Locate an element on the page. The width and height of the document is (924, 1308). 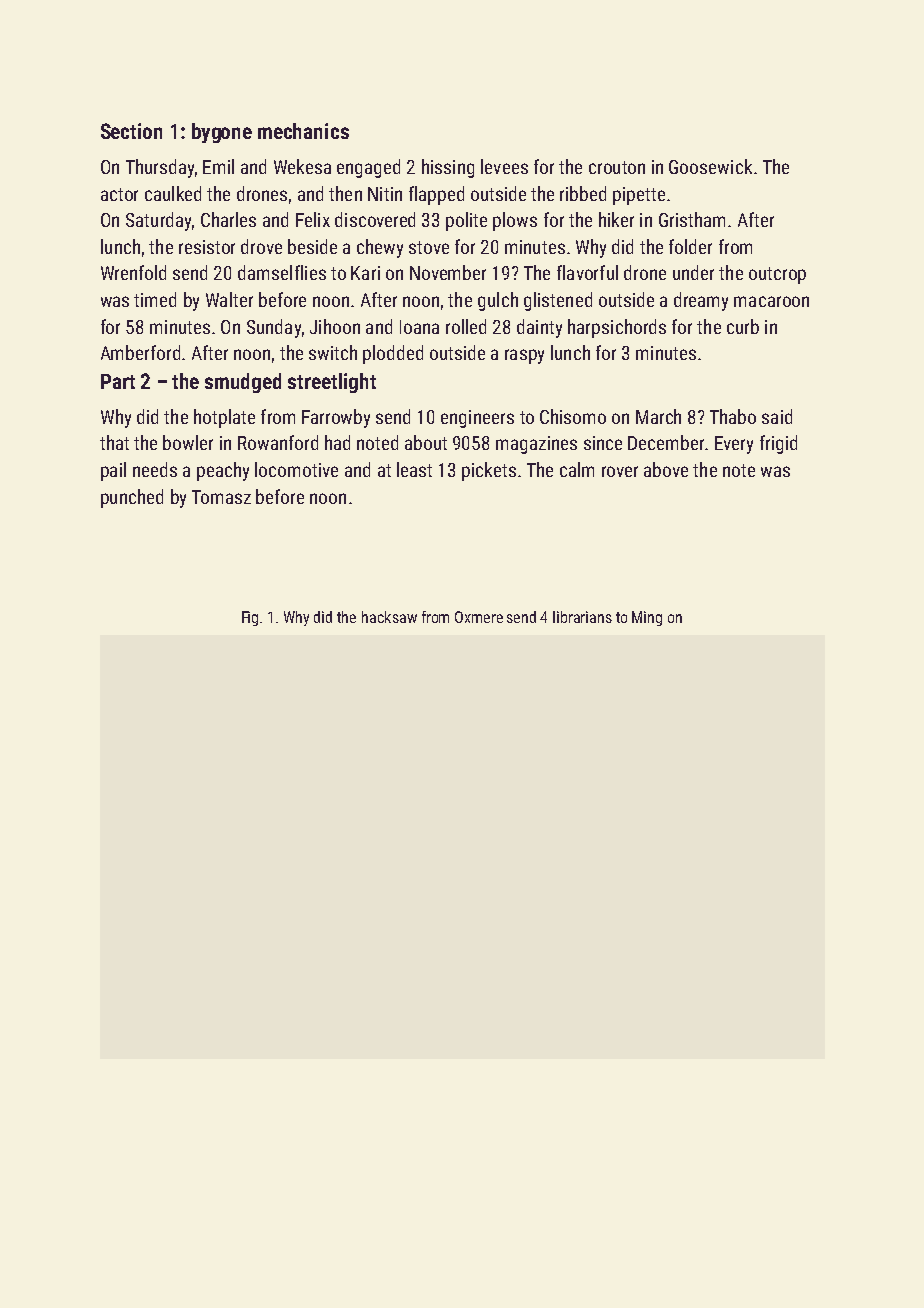
Goosewick is located at coordinates (710, 166).
